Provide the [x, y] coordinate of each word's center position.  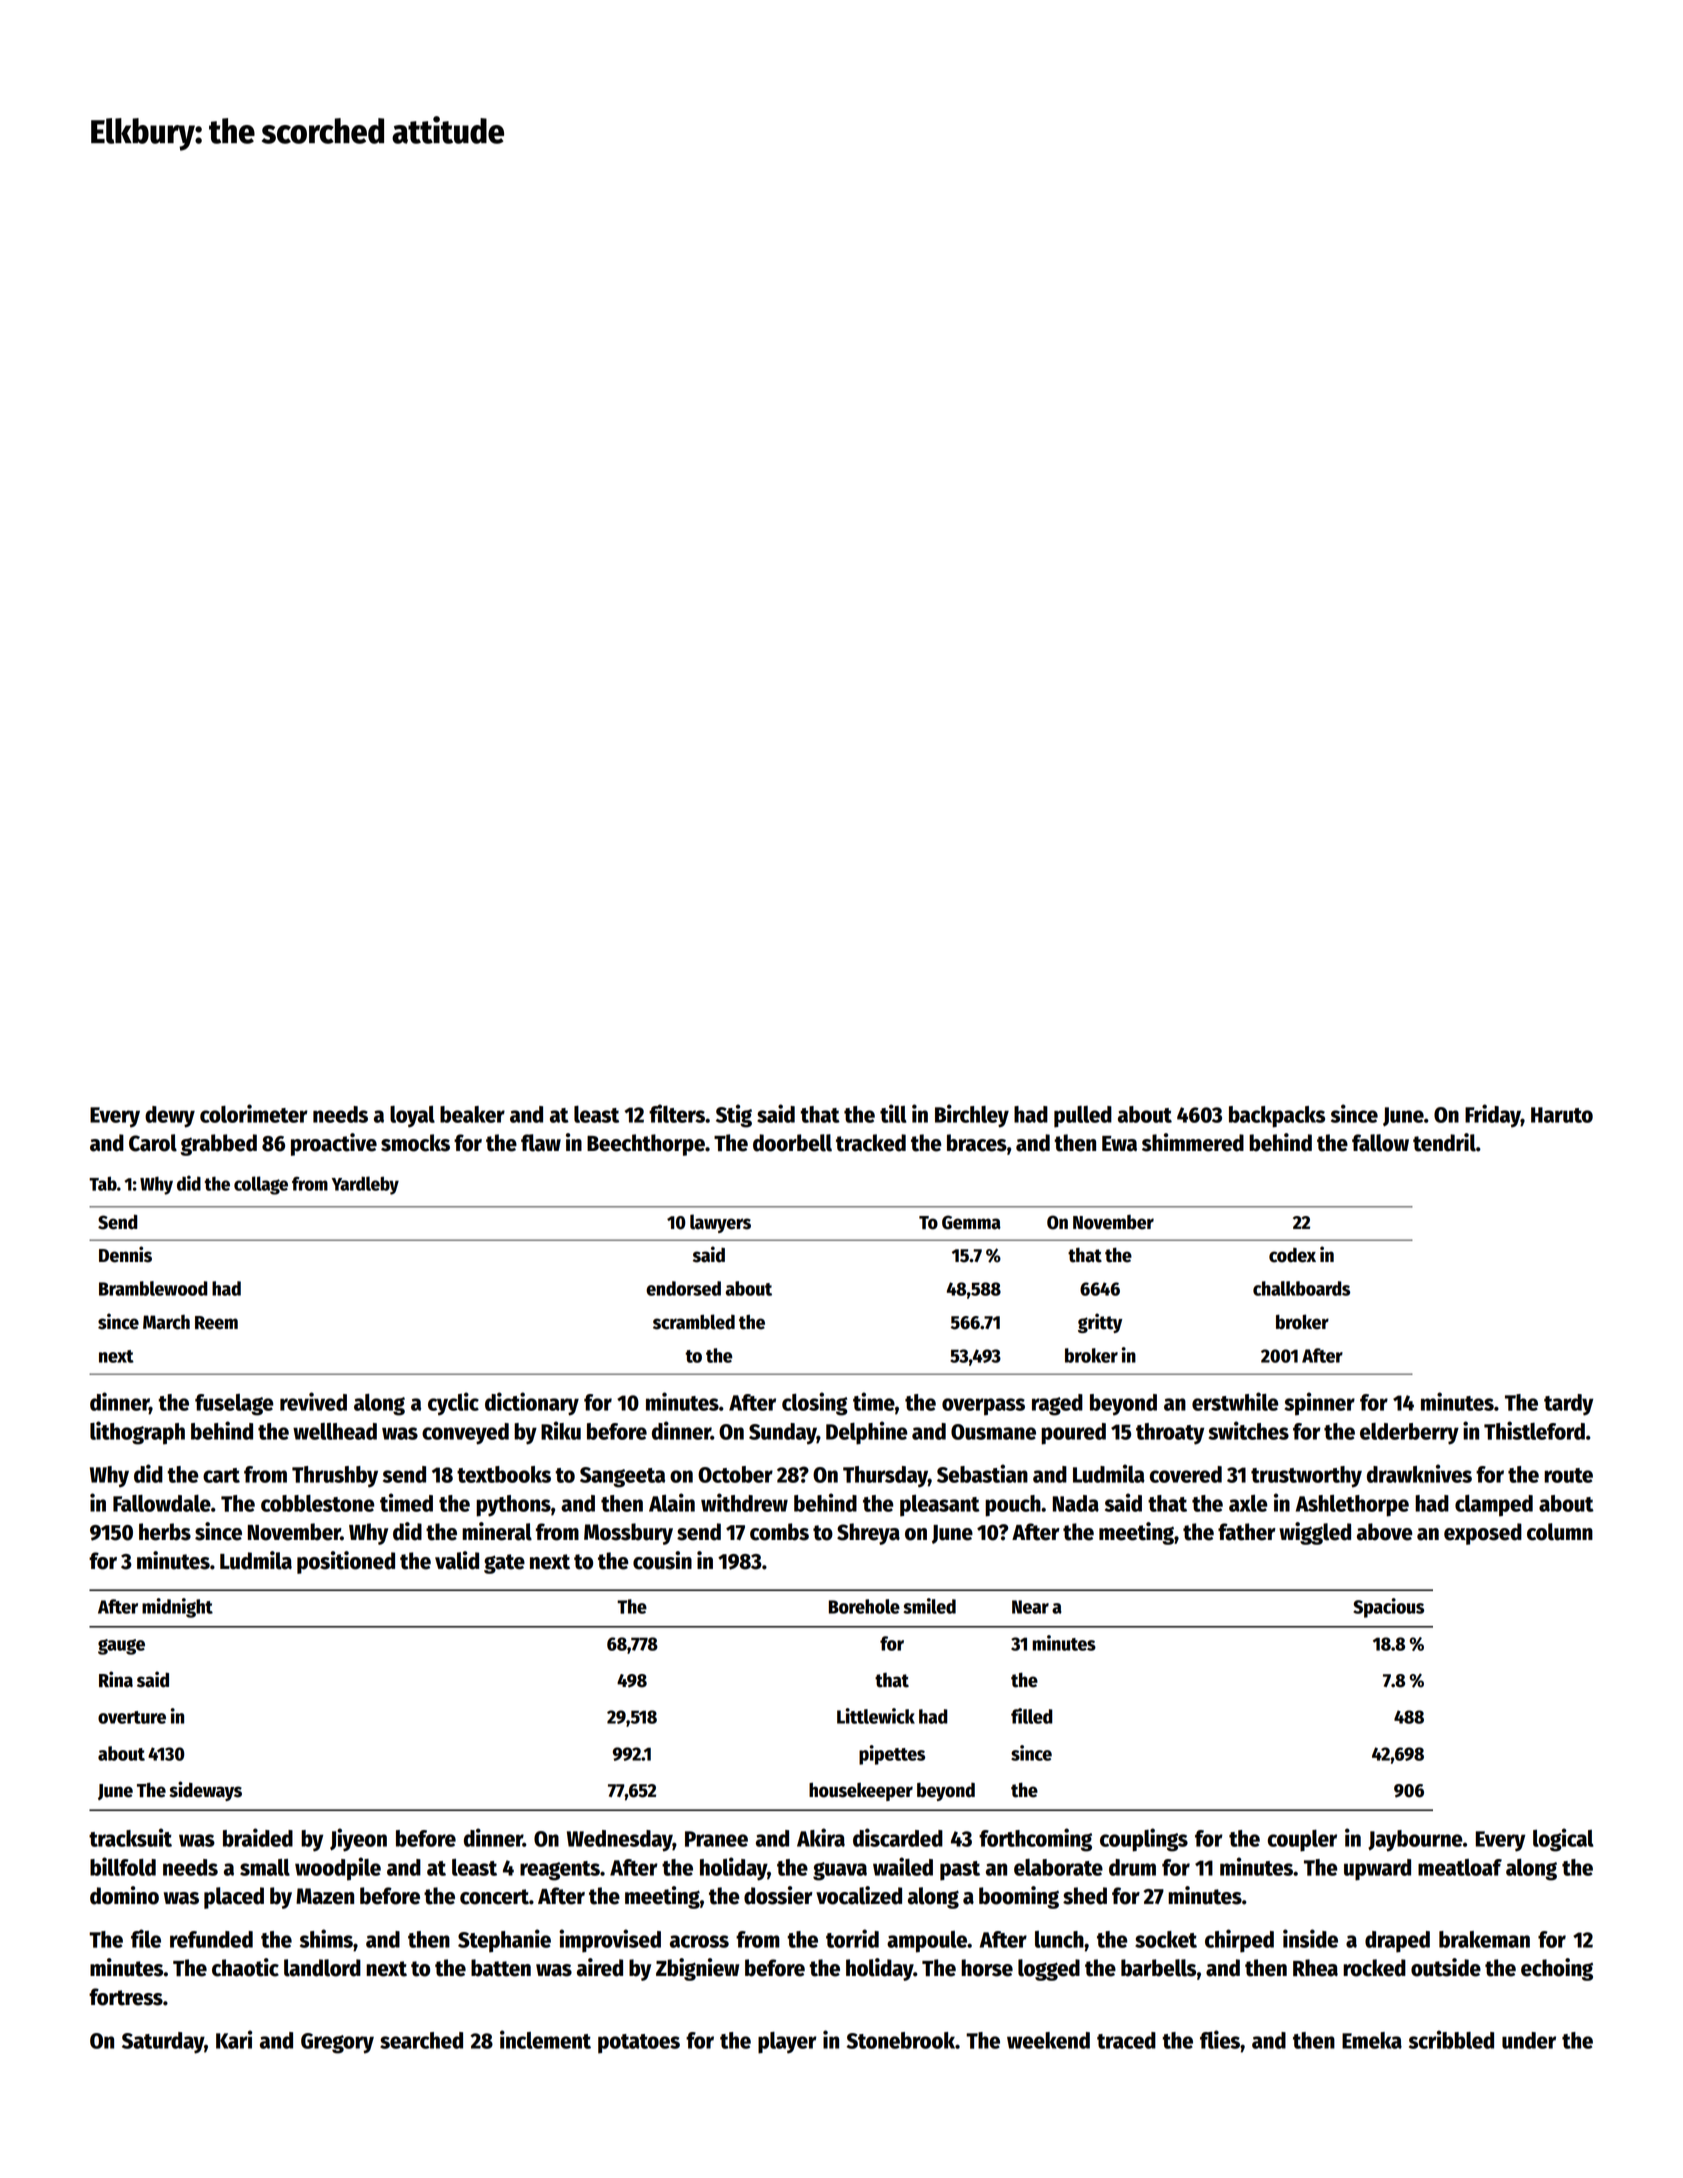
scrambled [694, 1322]
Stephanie [504, 1941]
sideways [205, 1791]
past [960, 1871]
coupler [1302, 1841]
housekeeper [861, 1791]
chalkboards [1301, 1288]
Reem [216, 1323]
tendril [1444, 1142]
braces [977, 1143]
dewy [170, 1117]
